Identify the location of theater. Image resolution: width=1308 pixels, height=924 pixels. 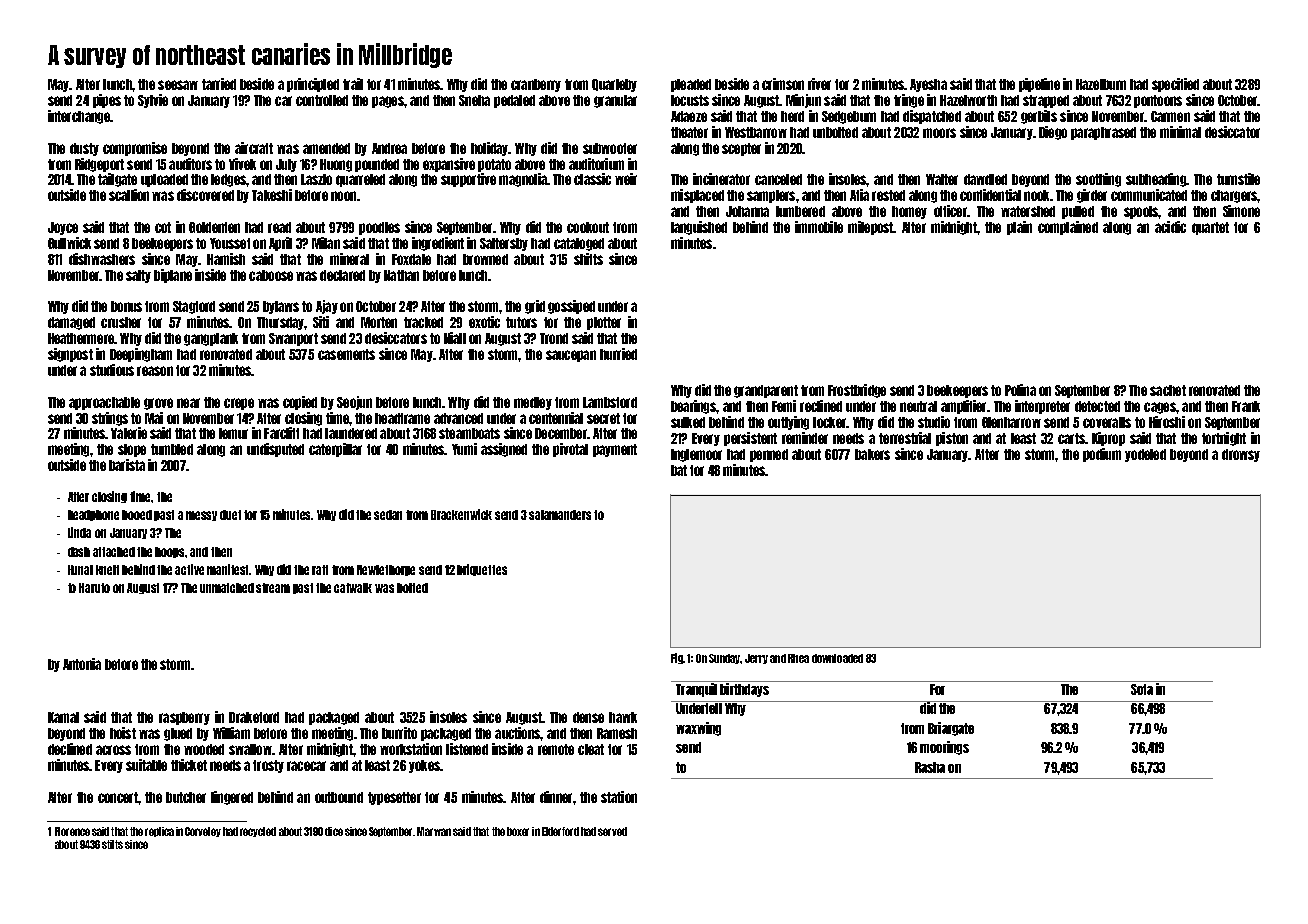
(689, 132).
